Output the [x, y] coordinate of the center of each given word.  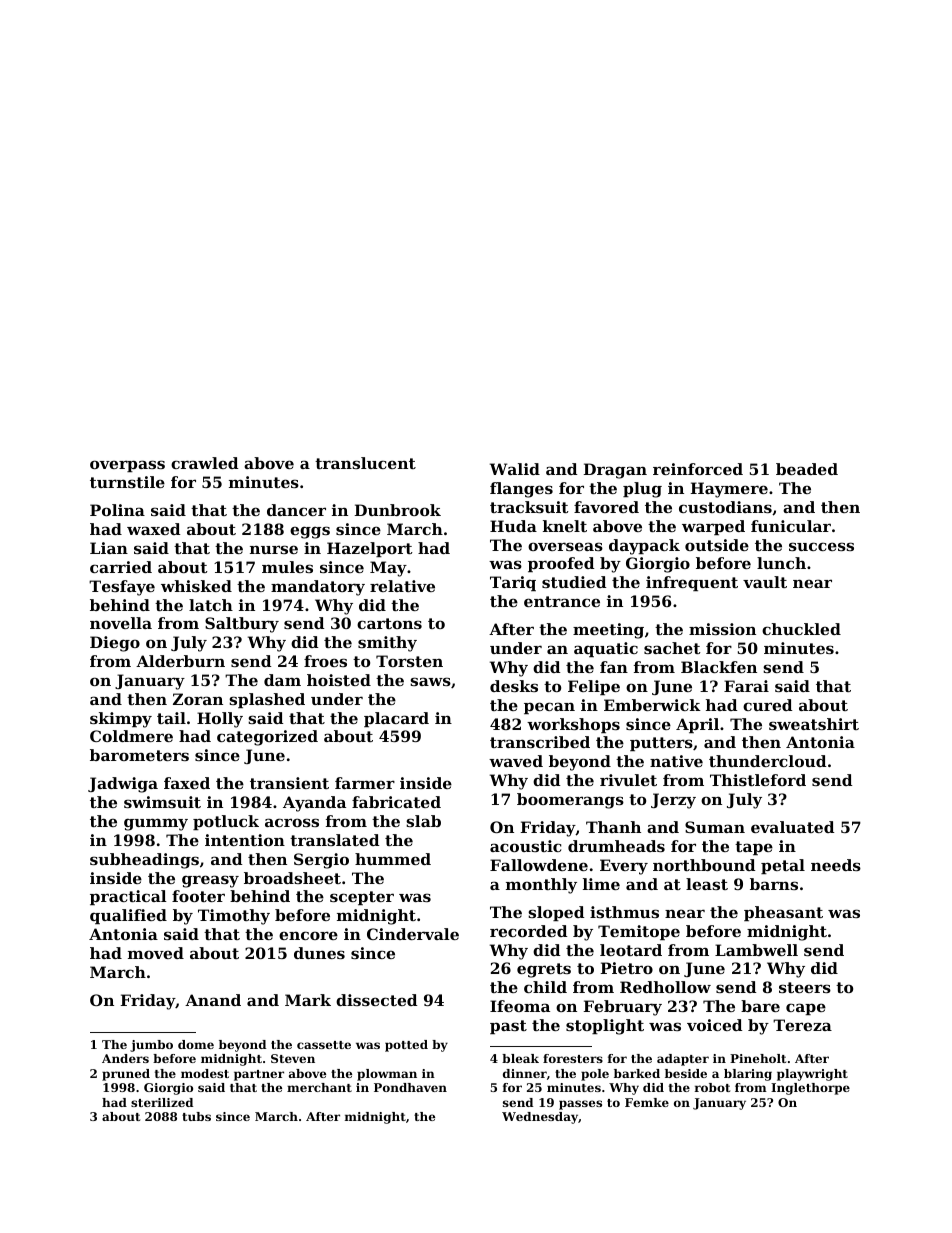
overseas [565, 546]
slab [423, 821]
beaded [807, 469]
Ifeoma [520, 1006]
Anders [125, 1058]
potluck [226, 822]
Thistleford [758, 780]
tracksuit [529, 507]
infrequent [692, 583]
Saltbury [242, 625]
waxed [153, 529]
